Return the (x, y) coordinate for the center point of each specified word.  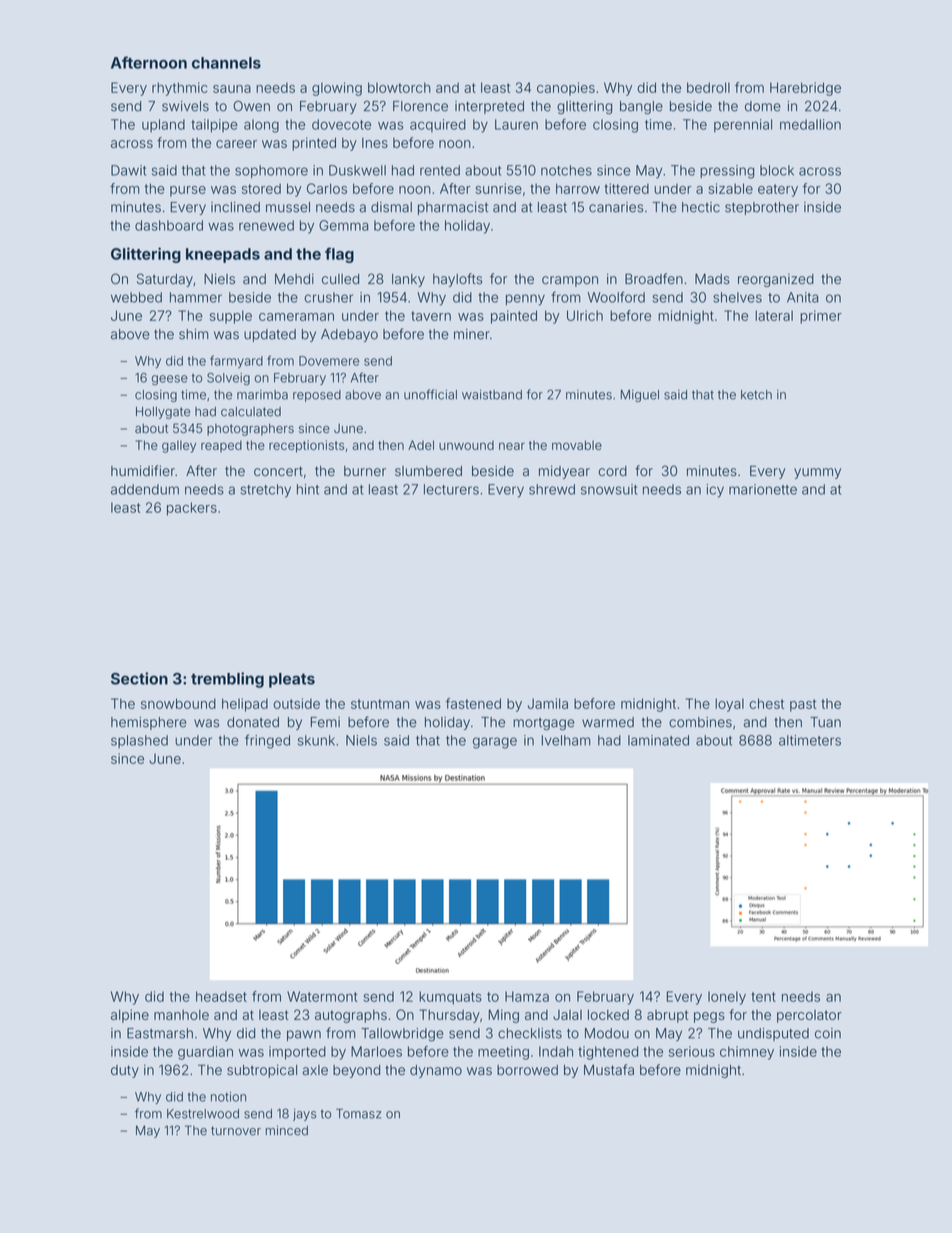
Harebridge (805, 89)
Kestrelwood (203, 1114)
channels (226, 63)
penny (525, 300)
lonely (727, 998)
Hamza (527, 996)
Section (139, 678)
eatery (778, 190)
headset (221, 996)
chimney (747, 1053)
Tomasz (358, 1114)
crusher (328, 297)
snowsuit (609, 489)
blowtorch (399, 87)
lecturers (451, 489)
